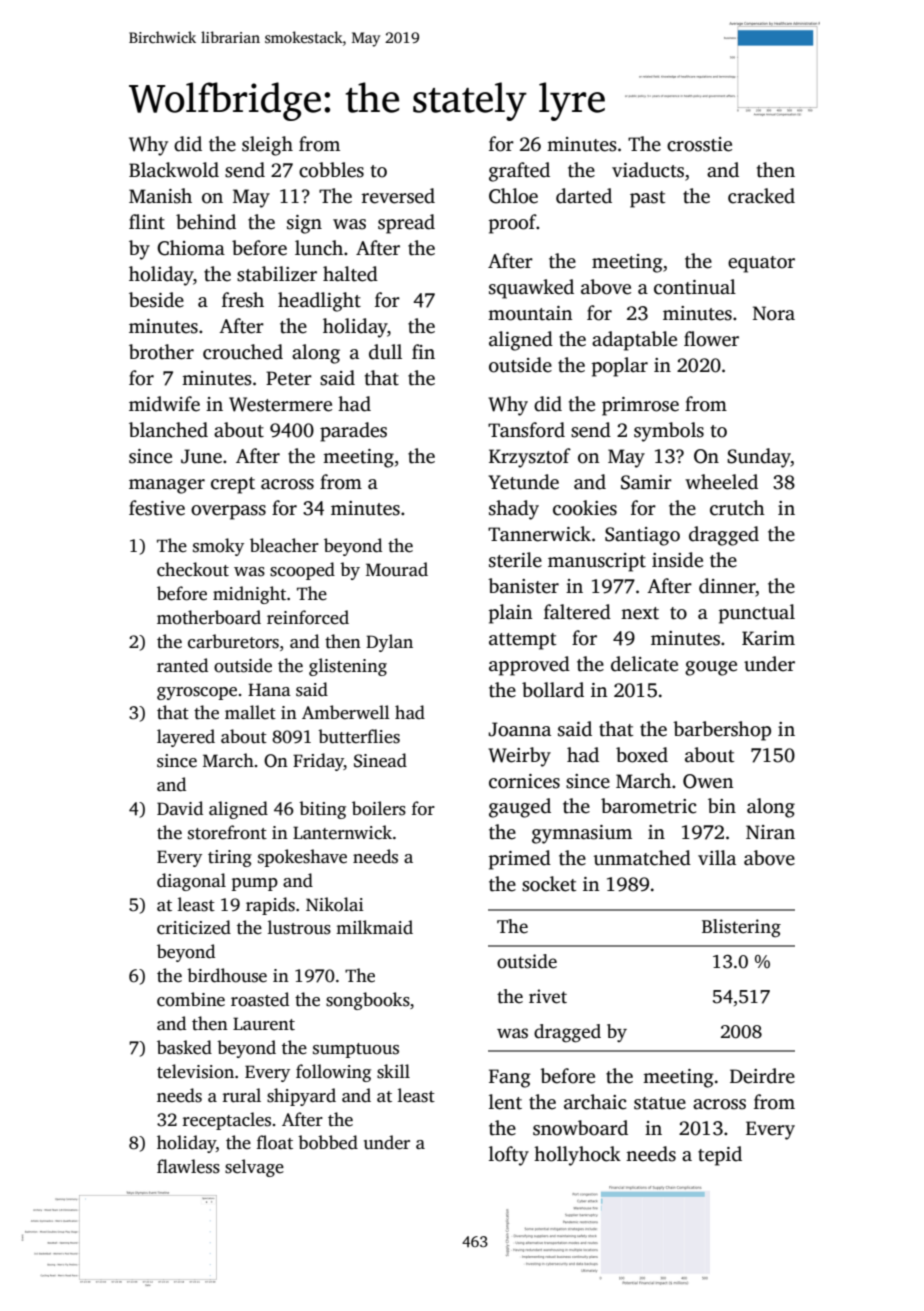  I want to click on crosstie, so click(699, 144).
